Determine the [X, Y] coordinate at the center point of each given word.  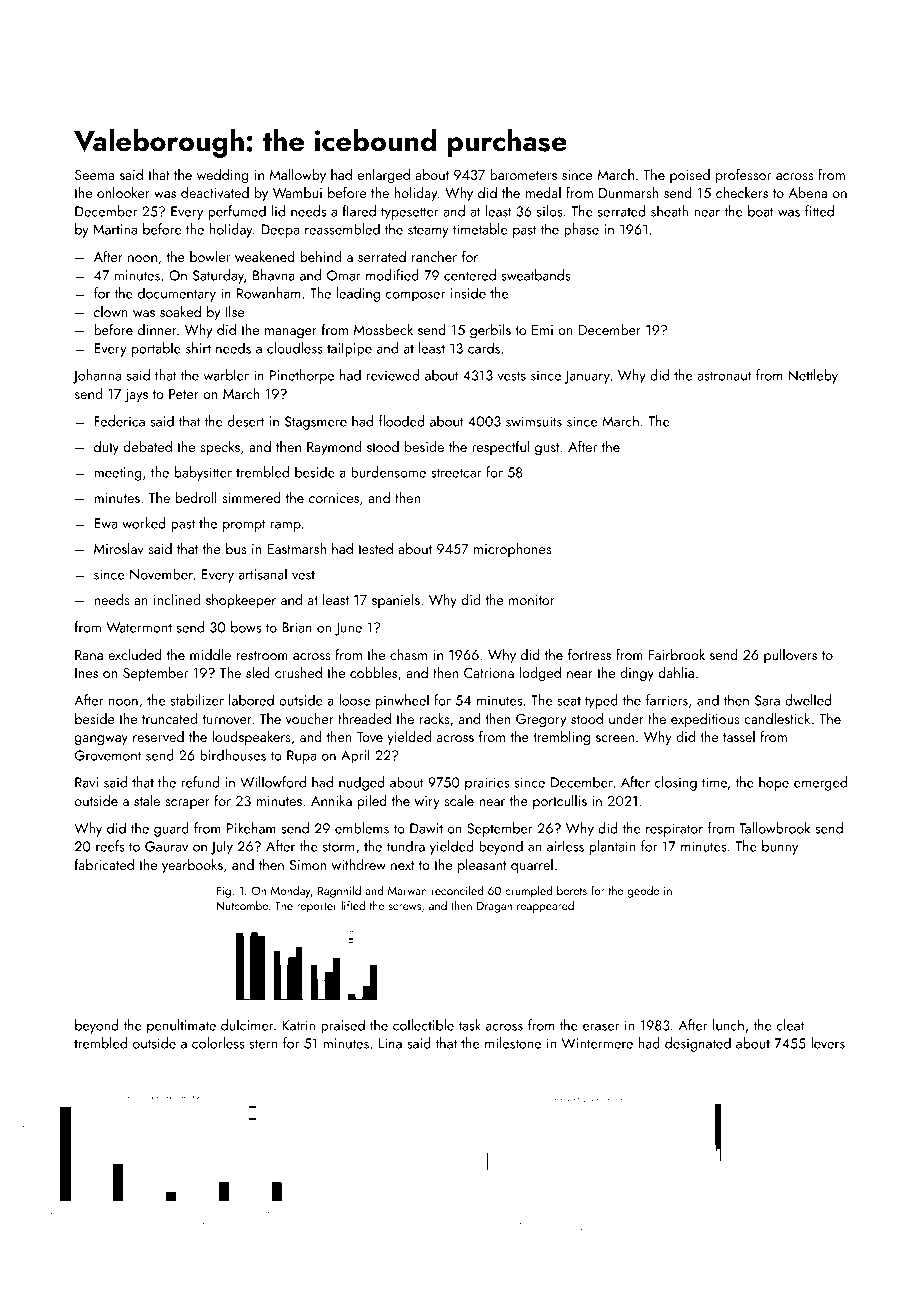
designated [698, 1044]
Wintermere [597, 1043]
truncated [169, 718]
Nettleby [813, 376]
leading [358, 294]
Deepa [280, 231]
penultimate [181, 1026]
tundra [406, 846]
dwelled [808, 700]
